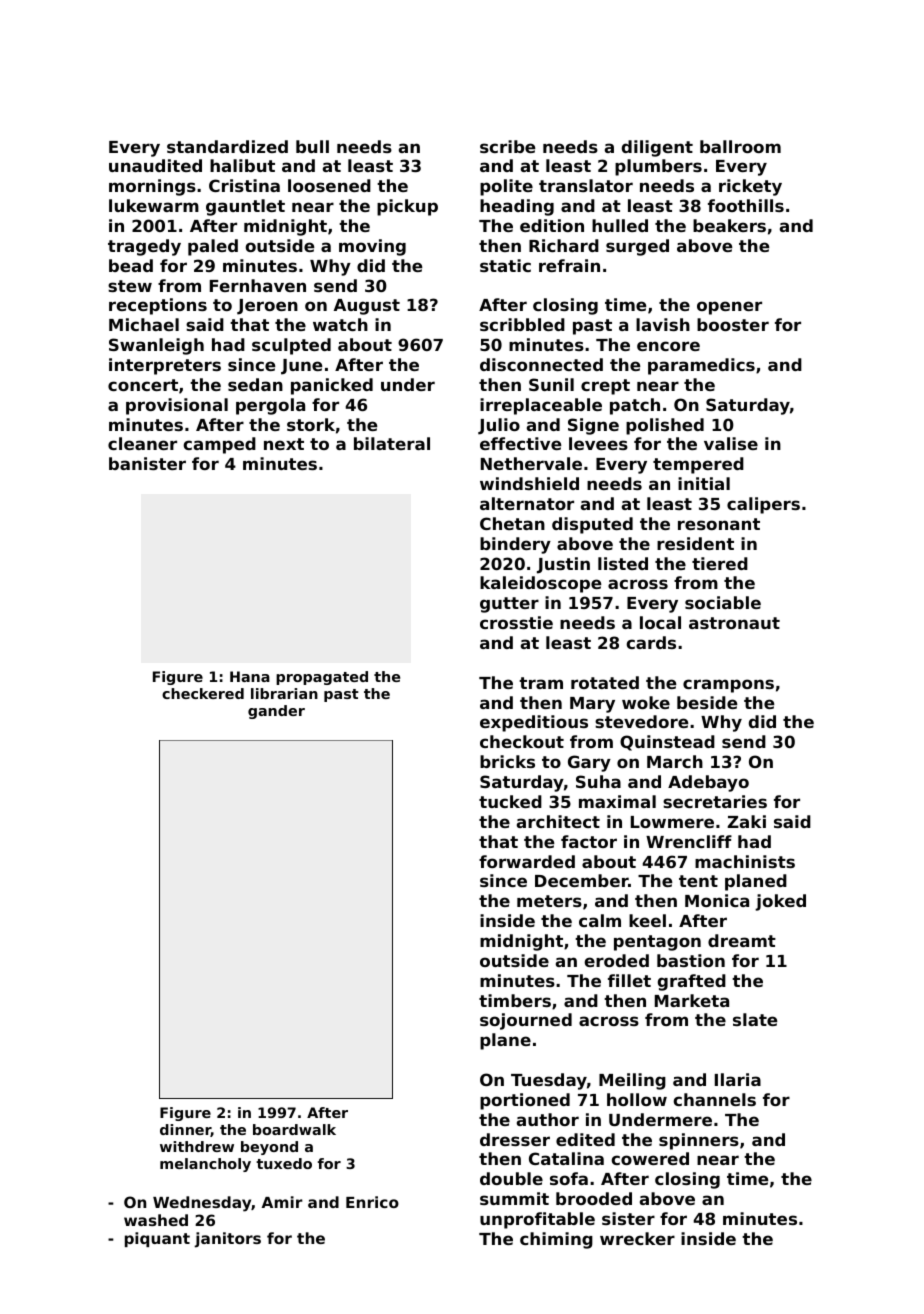 The width and height of the image is (924, 1314). I want to click on astronaut, so click(734, 623).
